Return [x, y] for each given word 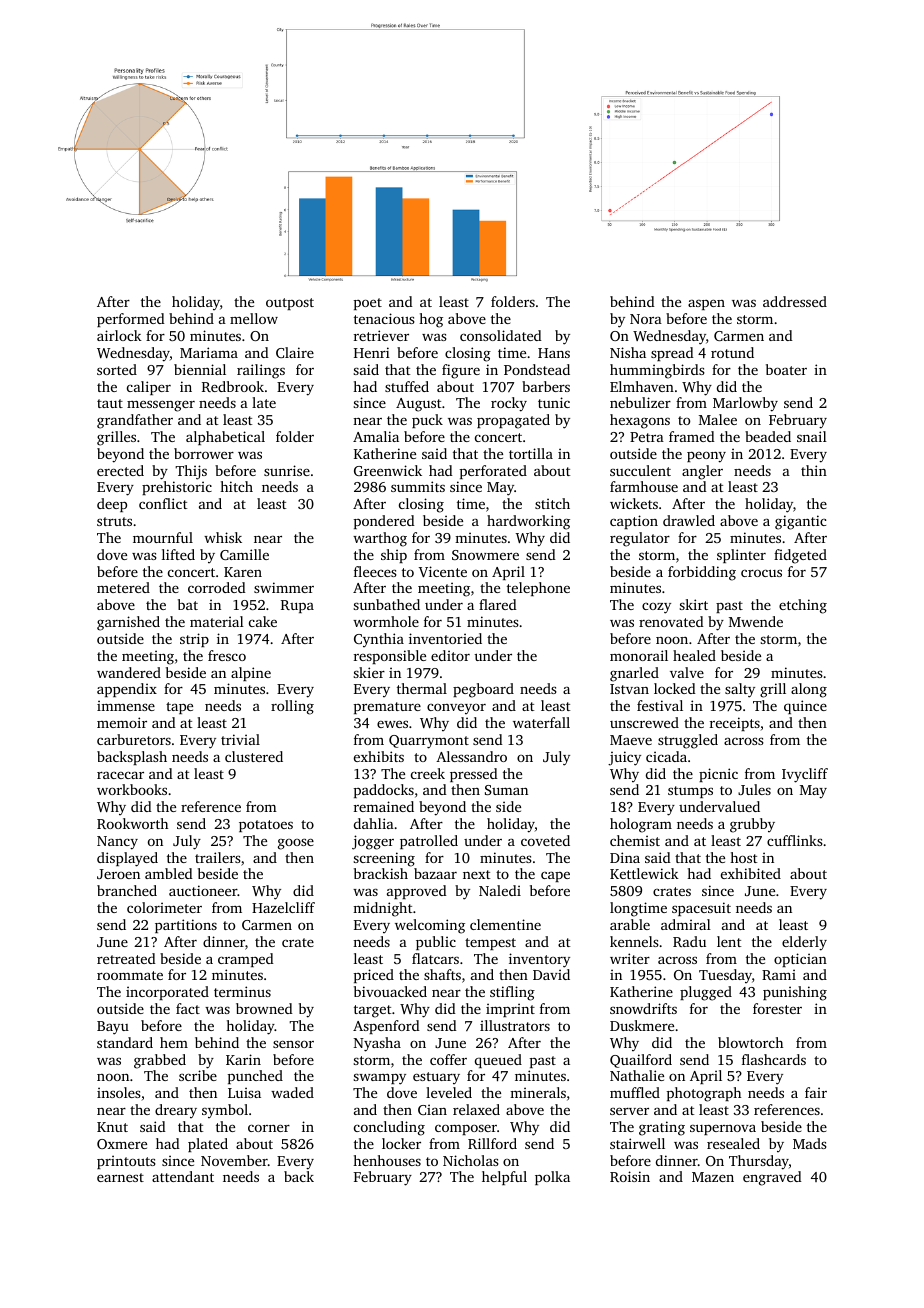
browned [264, 1008]
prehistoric [177, 488]
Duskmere [642, 1025]
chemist [635, 840]
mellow [254, 318]
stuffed [407, 386]
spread [672, 354]
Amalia [376, 436]
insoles [119, 1092]
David [551, 974]
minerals [538, 1092]
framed [692, 436]
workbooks [132, 789]
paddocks [384, 791]
